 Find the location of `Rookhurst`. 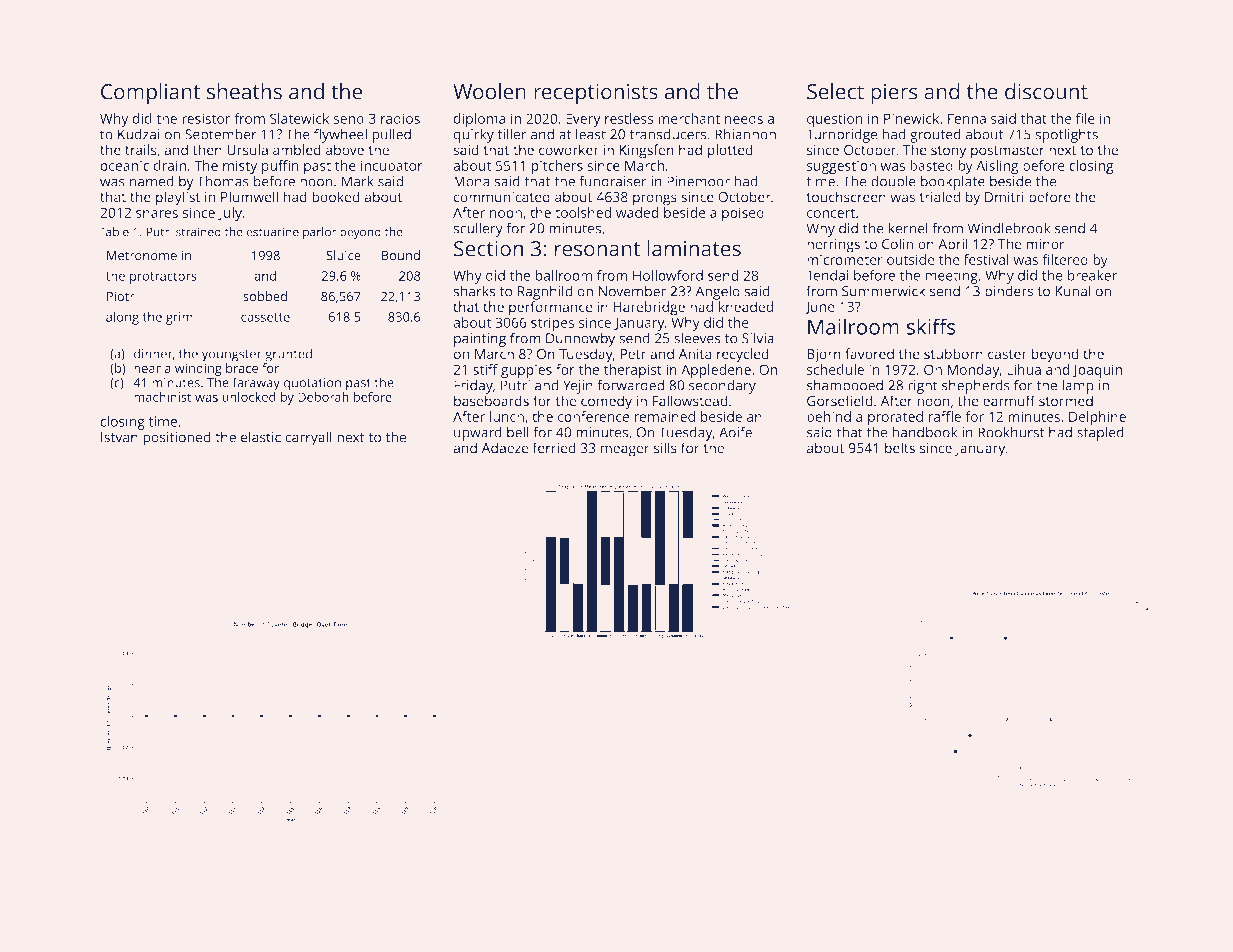

Rookhurst is located at coordinates (1011, 432).
